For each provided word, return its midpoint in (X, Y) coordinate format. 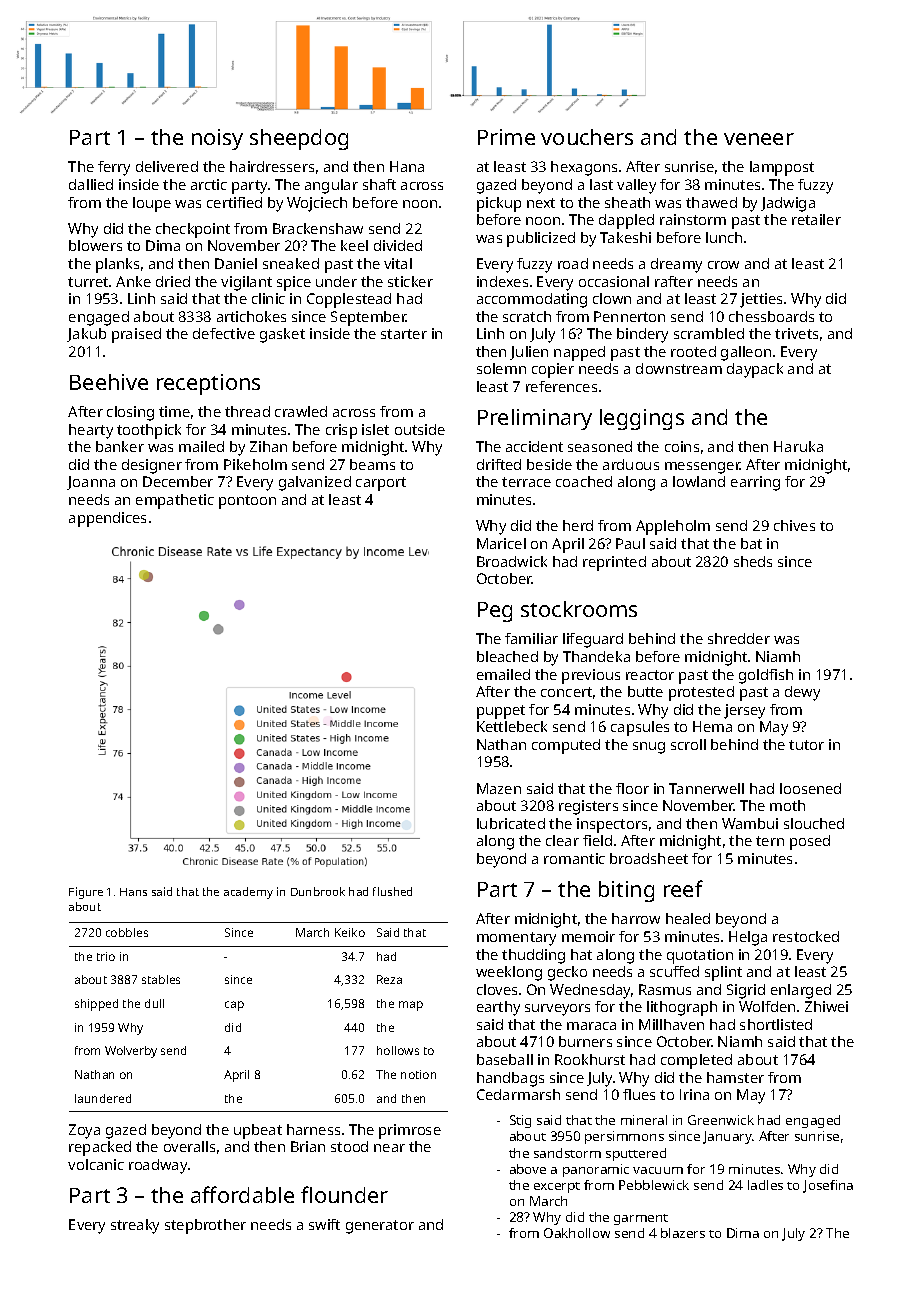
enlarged (801, 991)
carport (381, 484)
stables (161, 979)
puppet (501, 712)
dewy (802, 693)
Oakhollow (577, 1233)
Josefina (828, 1186)
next (541, 203)
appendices (107, 519)
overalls (189, 1146)
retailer (816, 219)
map (411, 1006)
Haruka (798, 446)
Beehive (109, 382)
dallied (91, 184)
